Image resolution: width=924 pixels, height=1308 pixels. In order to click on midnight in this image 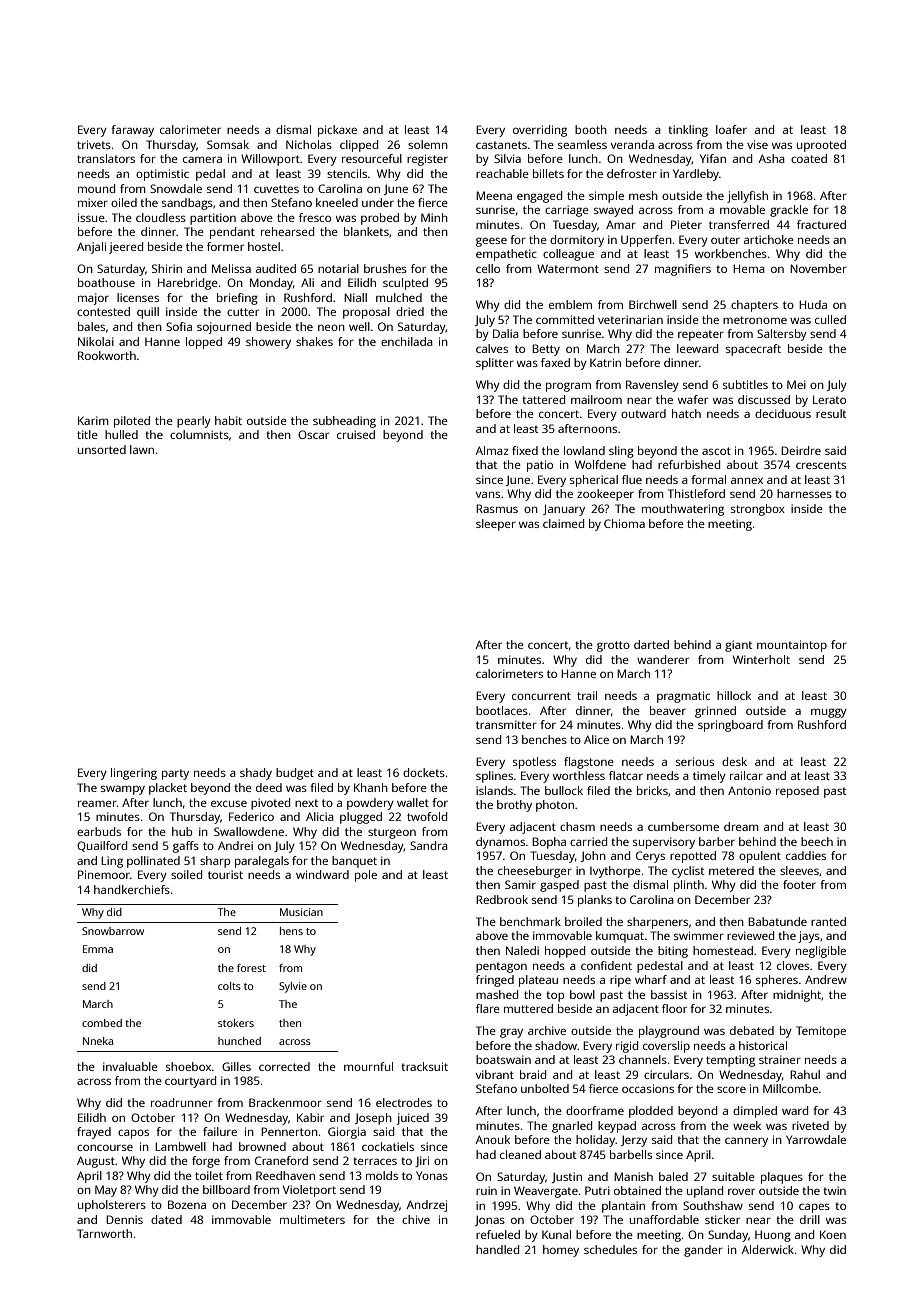, I will do `click(797, 996)`.
